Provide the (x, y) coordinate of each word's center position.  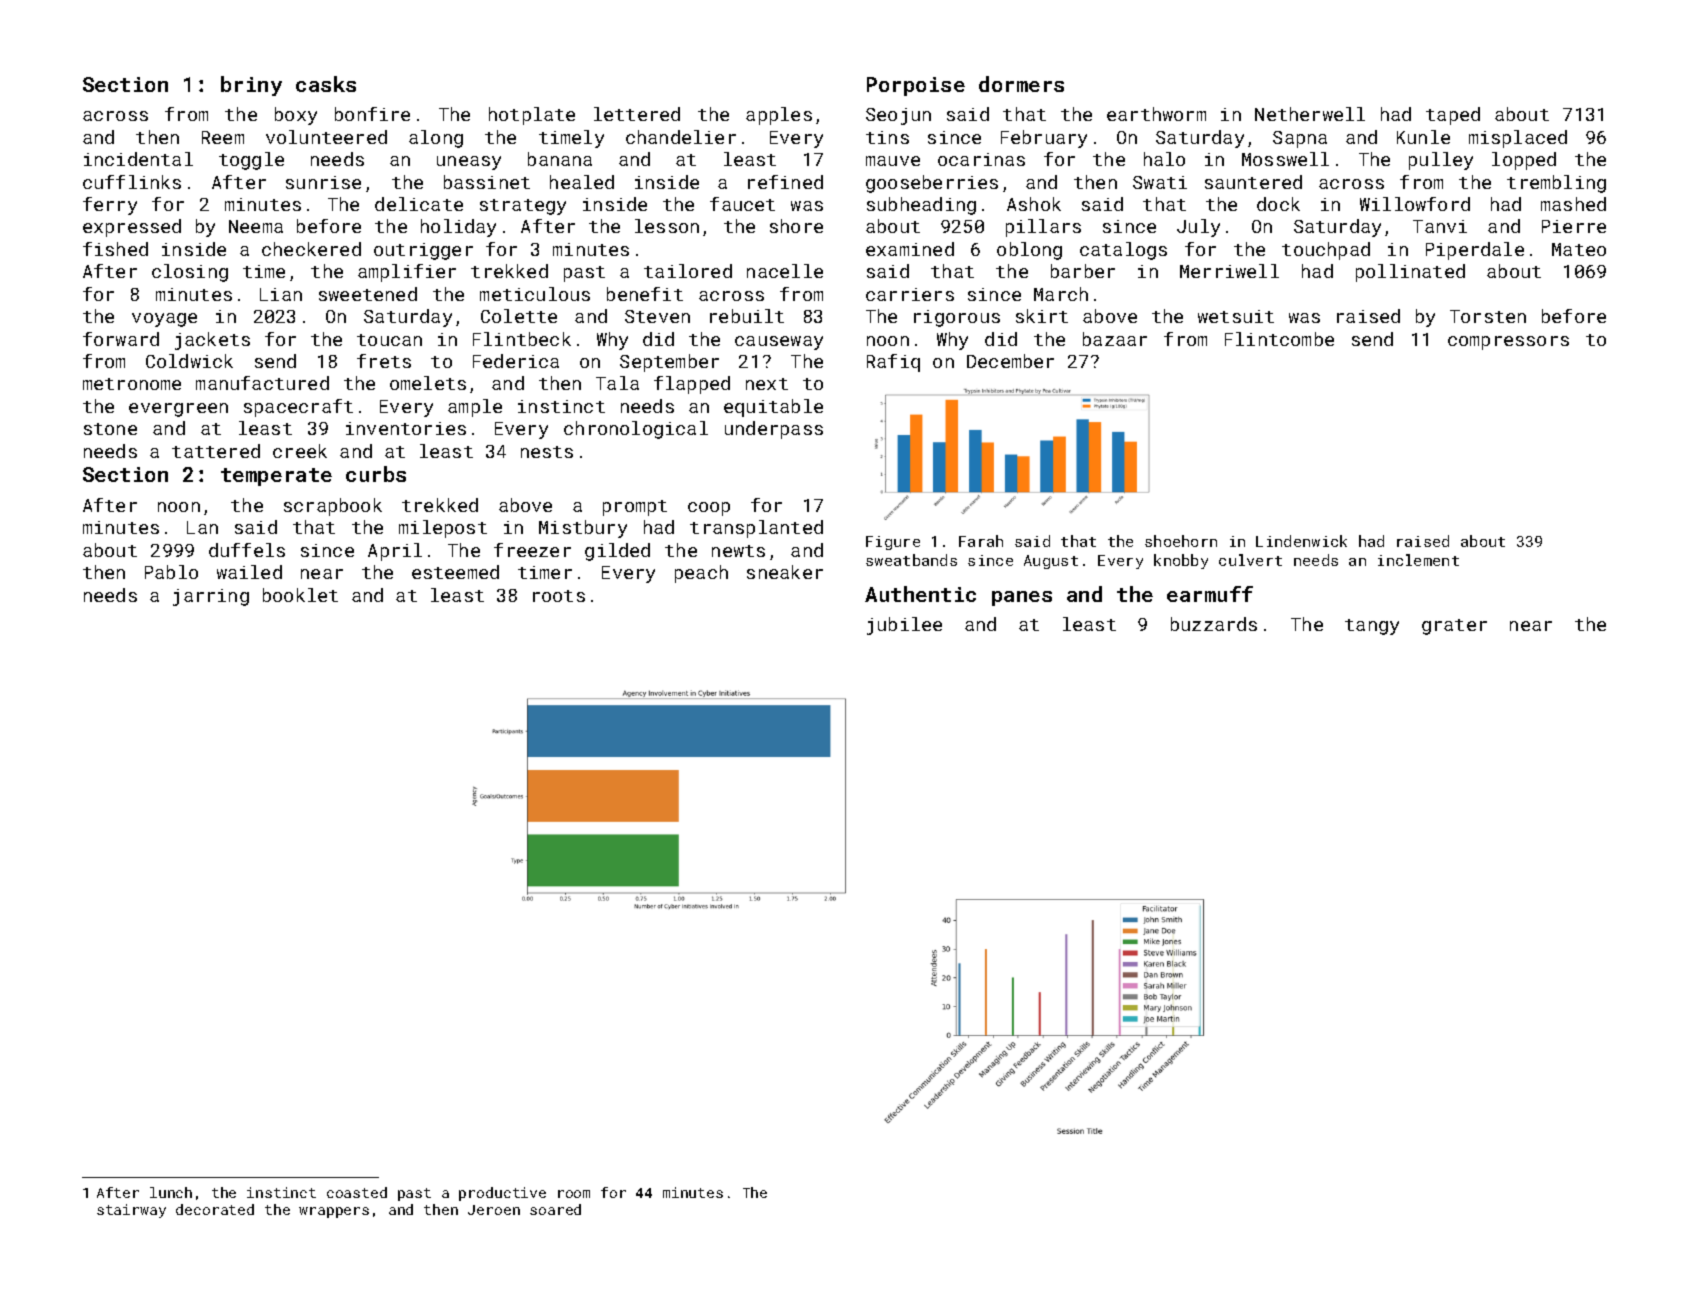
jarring (211, 597)
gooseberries (932, 184)
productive (502, 1194)
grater (1454, 627)
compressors (1508, 343)
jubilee (904, 626)
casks (326, 84)
